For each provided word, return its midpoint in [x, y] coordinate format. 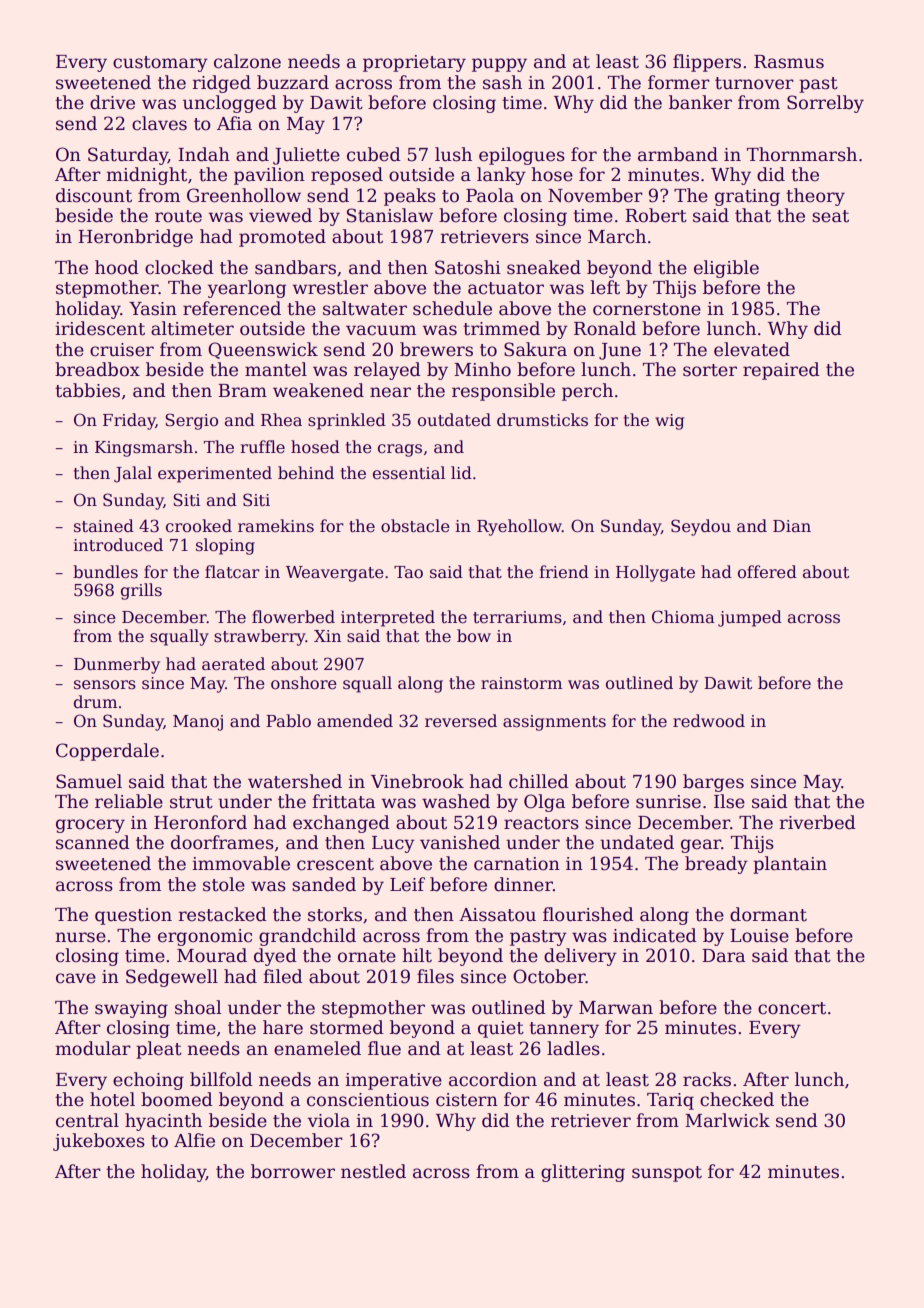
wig [669, 422]
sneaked [544, 267]
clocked [179, 267]
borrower [293, 1171]
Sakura [535, 349]
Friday [129, 421]
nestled [373, 1171]
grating [747, 197]
